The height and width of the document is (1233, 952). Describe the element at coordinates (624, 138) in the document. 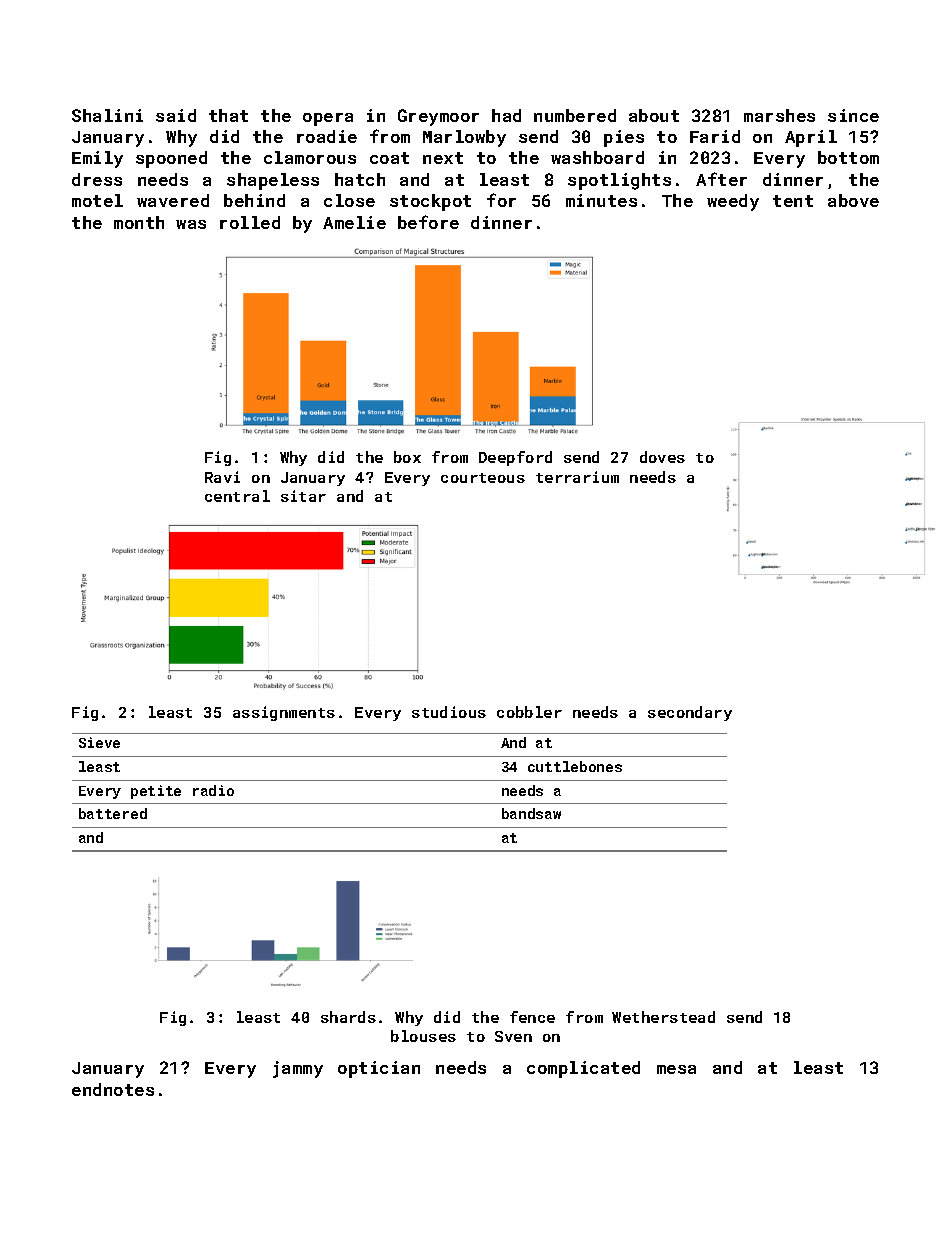

I see `pies` at that location.
